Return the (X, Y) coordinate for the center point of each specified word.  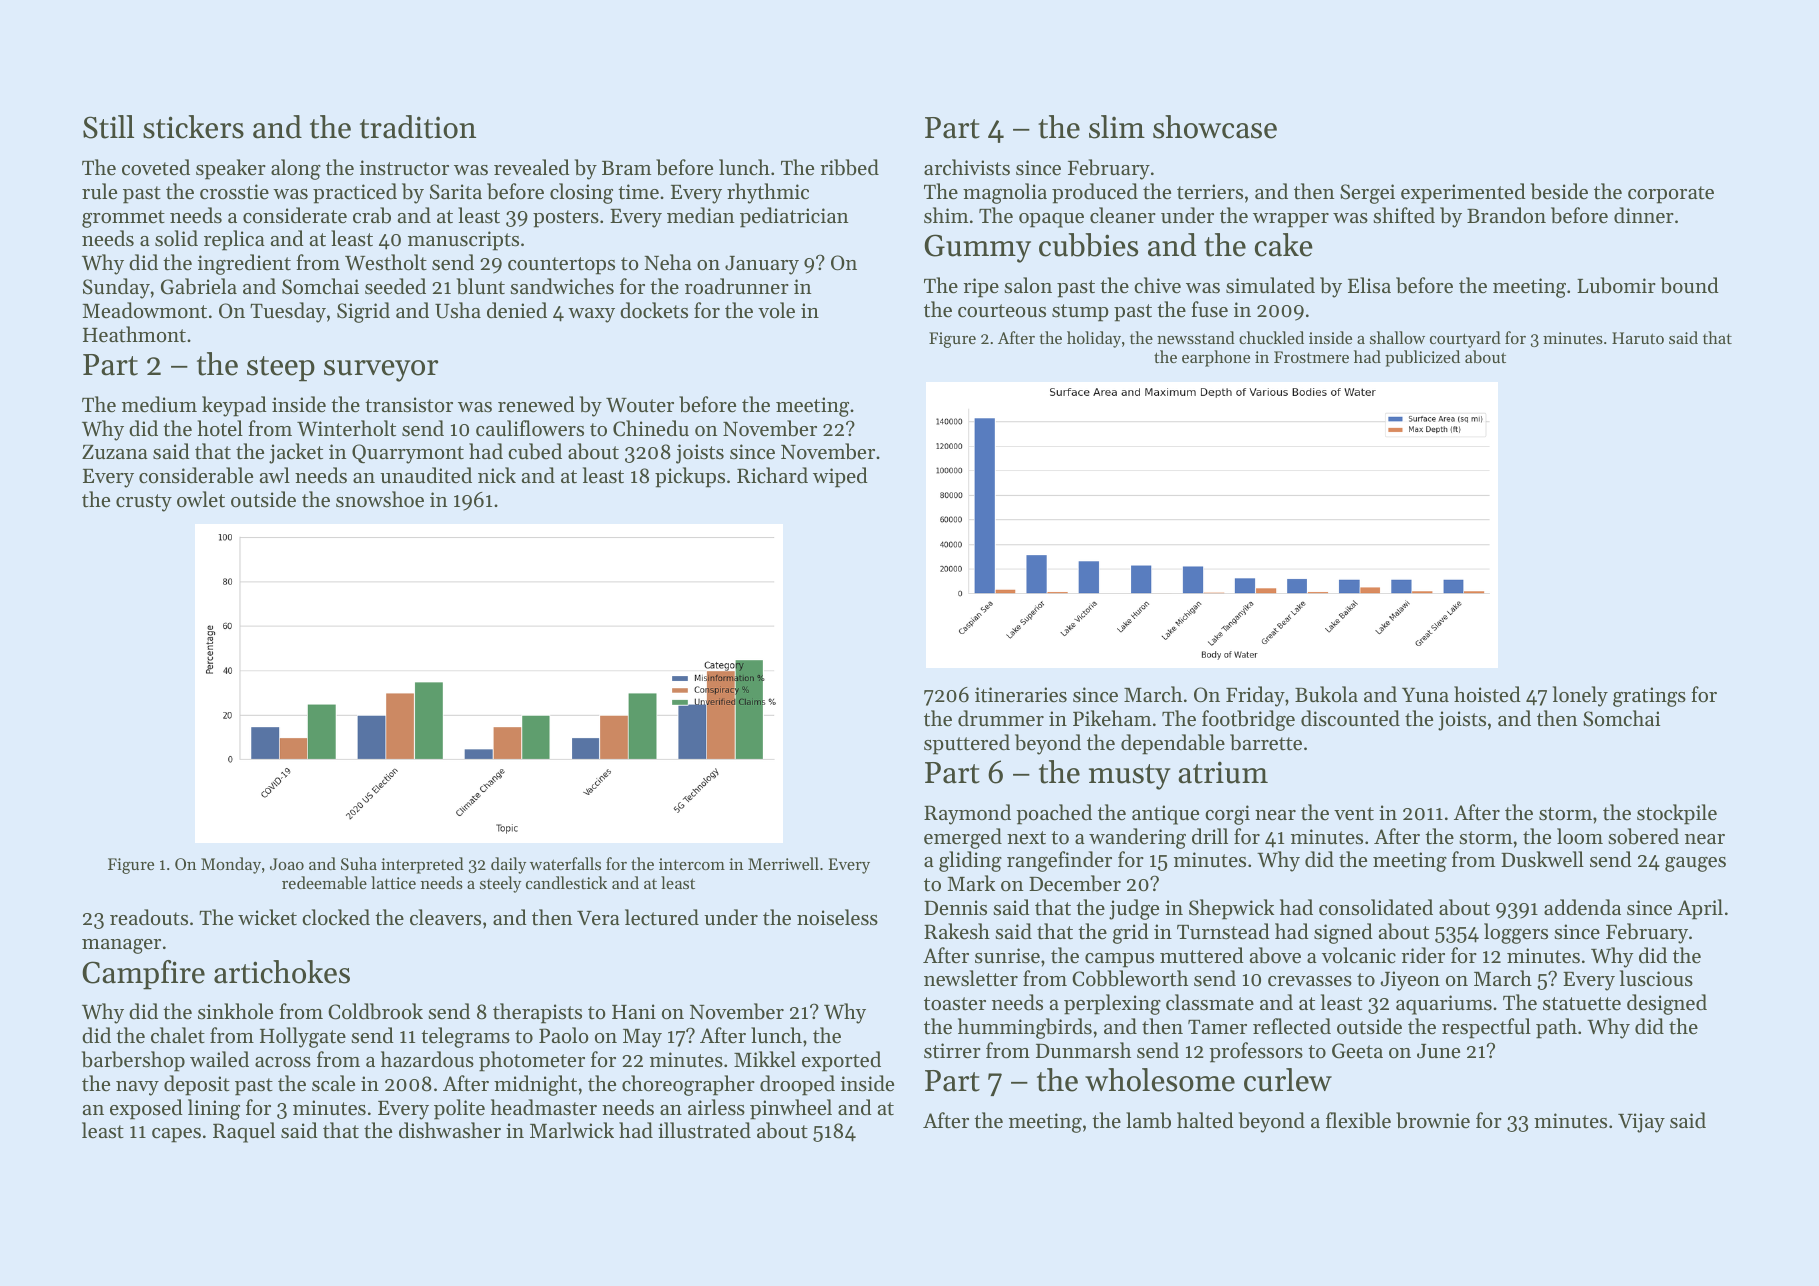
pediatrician (794, 217)
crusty (144, 503)
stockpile (1677, 814)
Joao (287, 864)
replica (234, 240)
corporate (1671, 195)
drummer (1001, 718)
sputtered (967, 744)
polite (459, 1109)
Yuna (1425, 695)
